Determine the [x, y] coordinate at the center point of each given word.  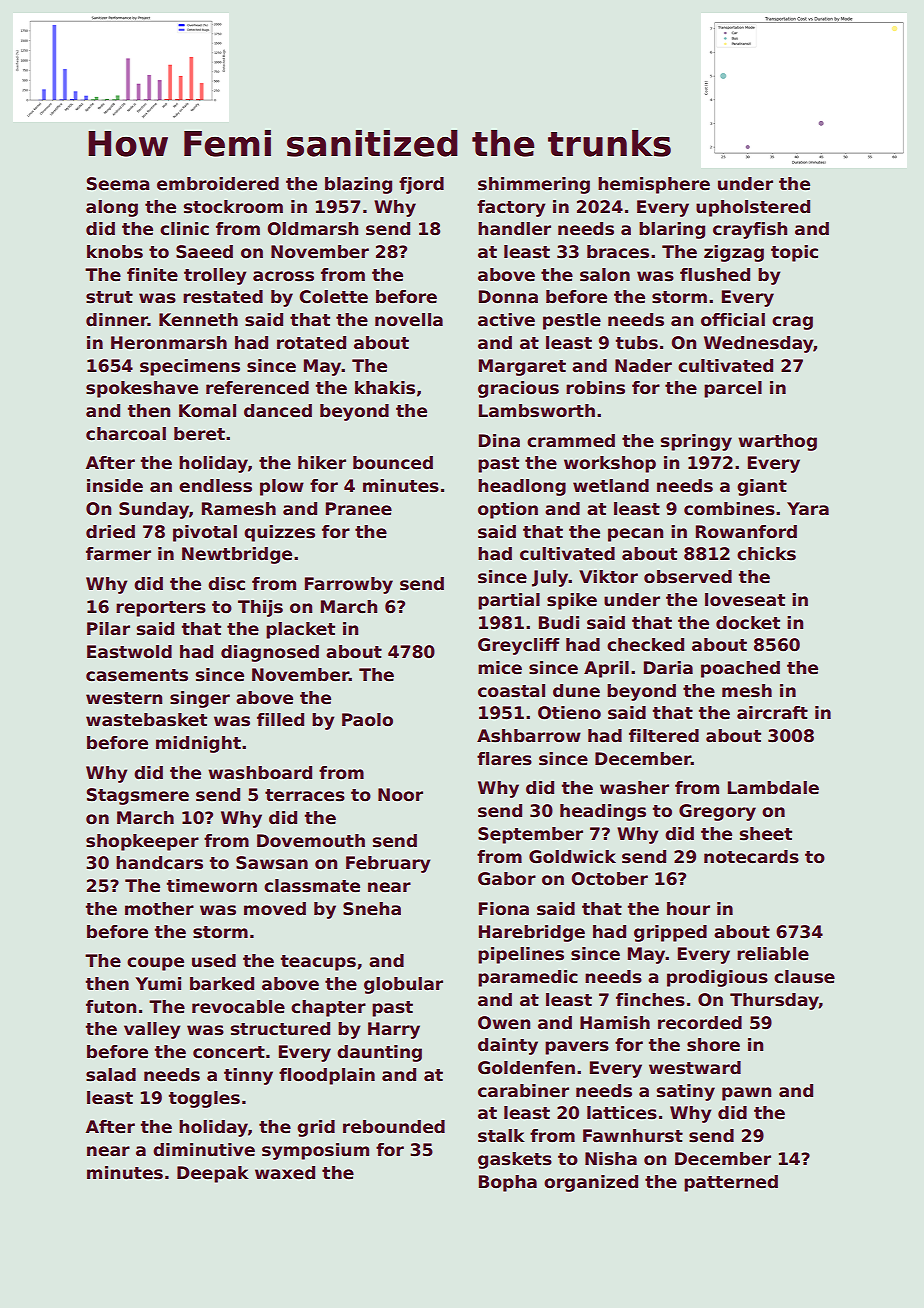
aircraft [772, 713]
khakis [385, 388]
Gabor [507, 879]
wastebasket [146, 720]
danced [278, 411]
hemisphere [654, 185]
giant [762, 487]
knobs [115, 252]
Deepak [213, 1174]
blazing [358, 185]
